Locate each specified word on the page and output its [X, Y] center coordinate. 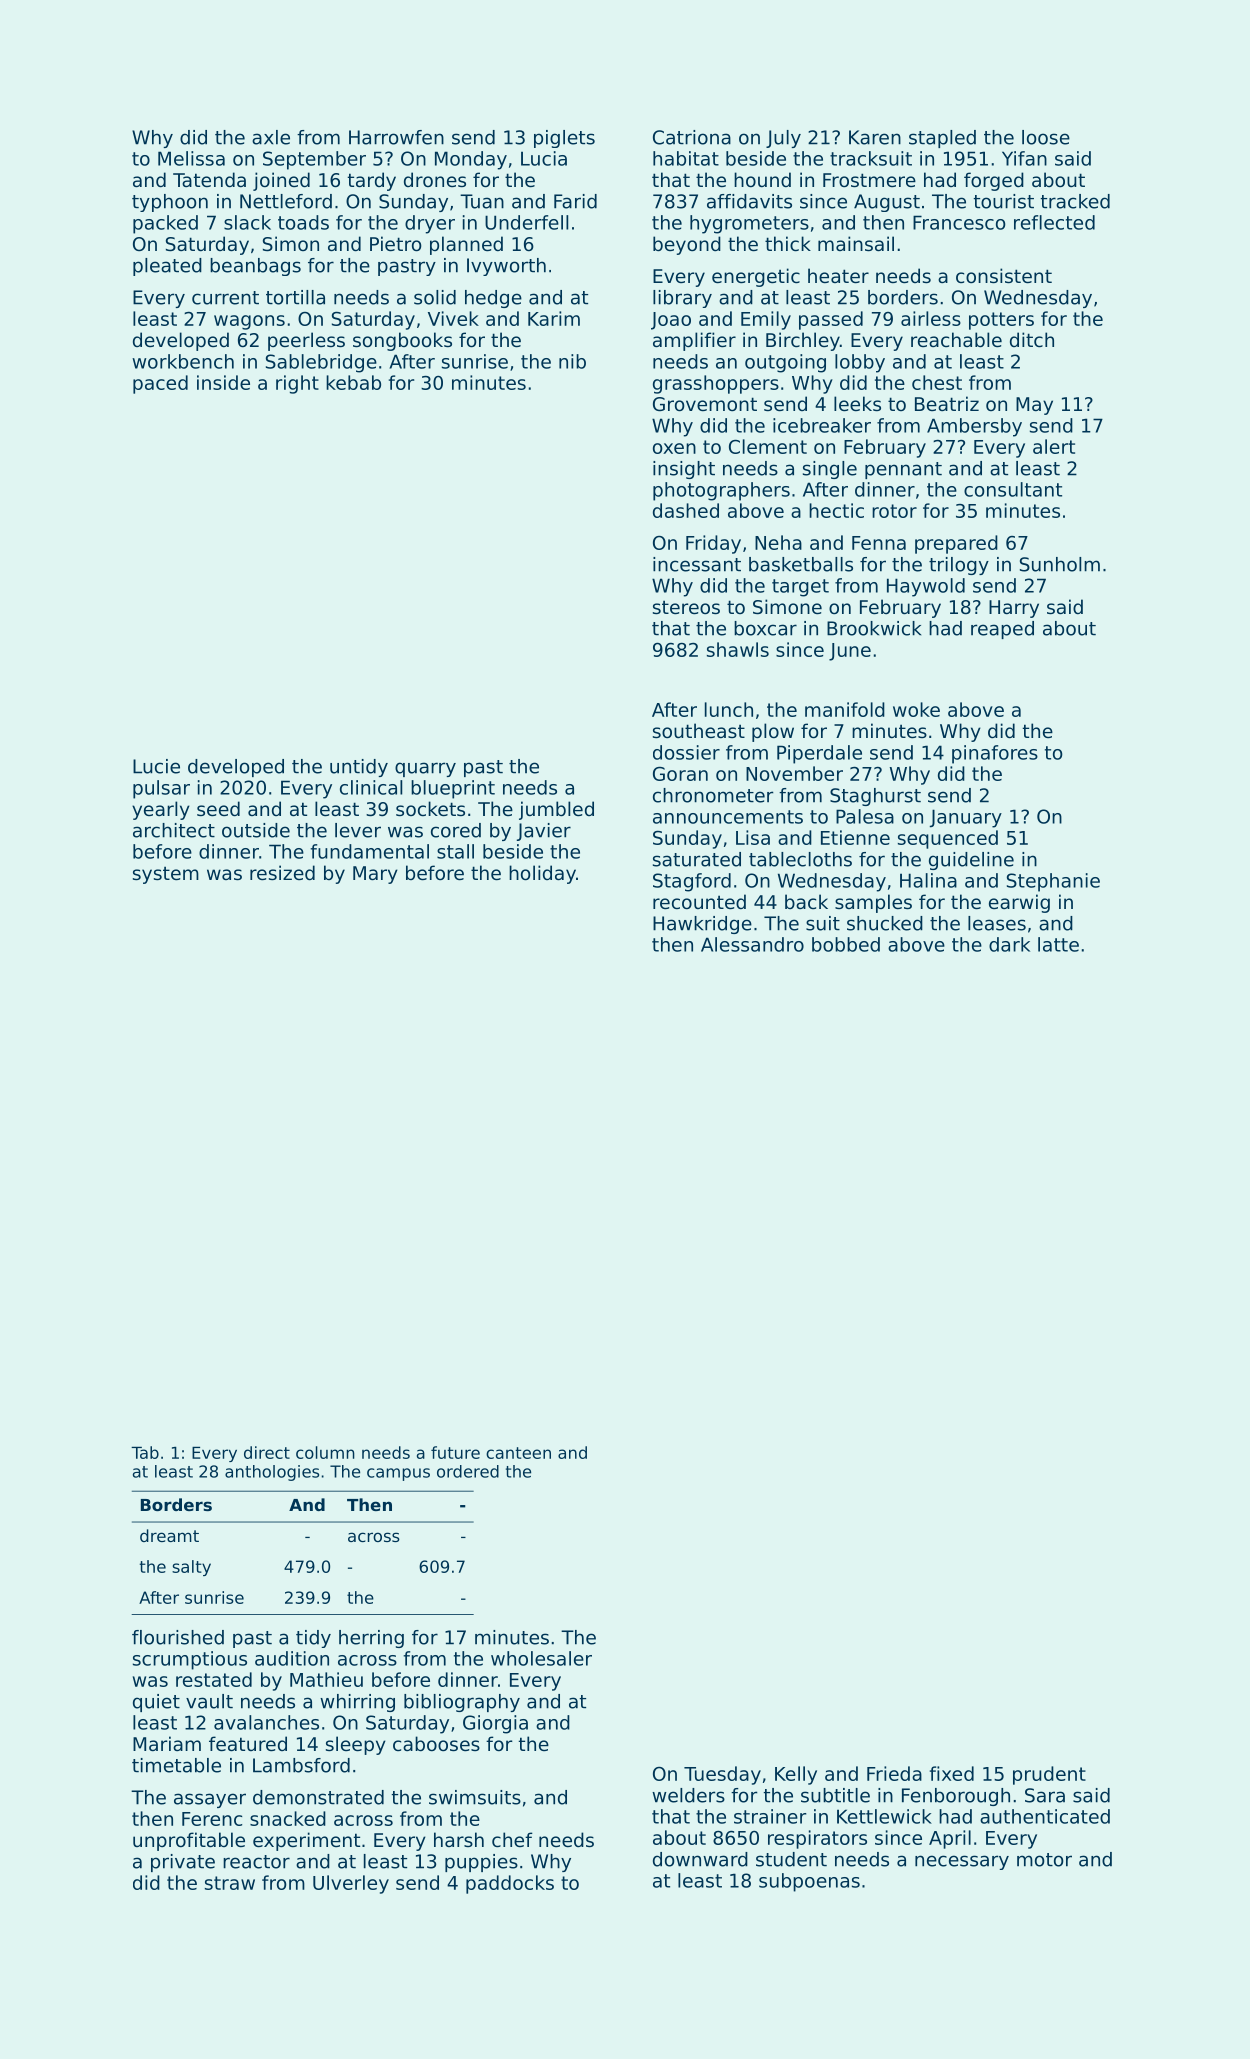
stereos [686, 607]
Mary [375, 875]
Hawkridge [702, 925]
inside [223, 382]
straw [230, 1883]
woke [916, 709]
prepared [956, 544]
